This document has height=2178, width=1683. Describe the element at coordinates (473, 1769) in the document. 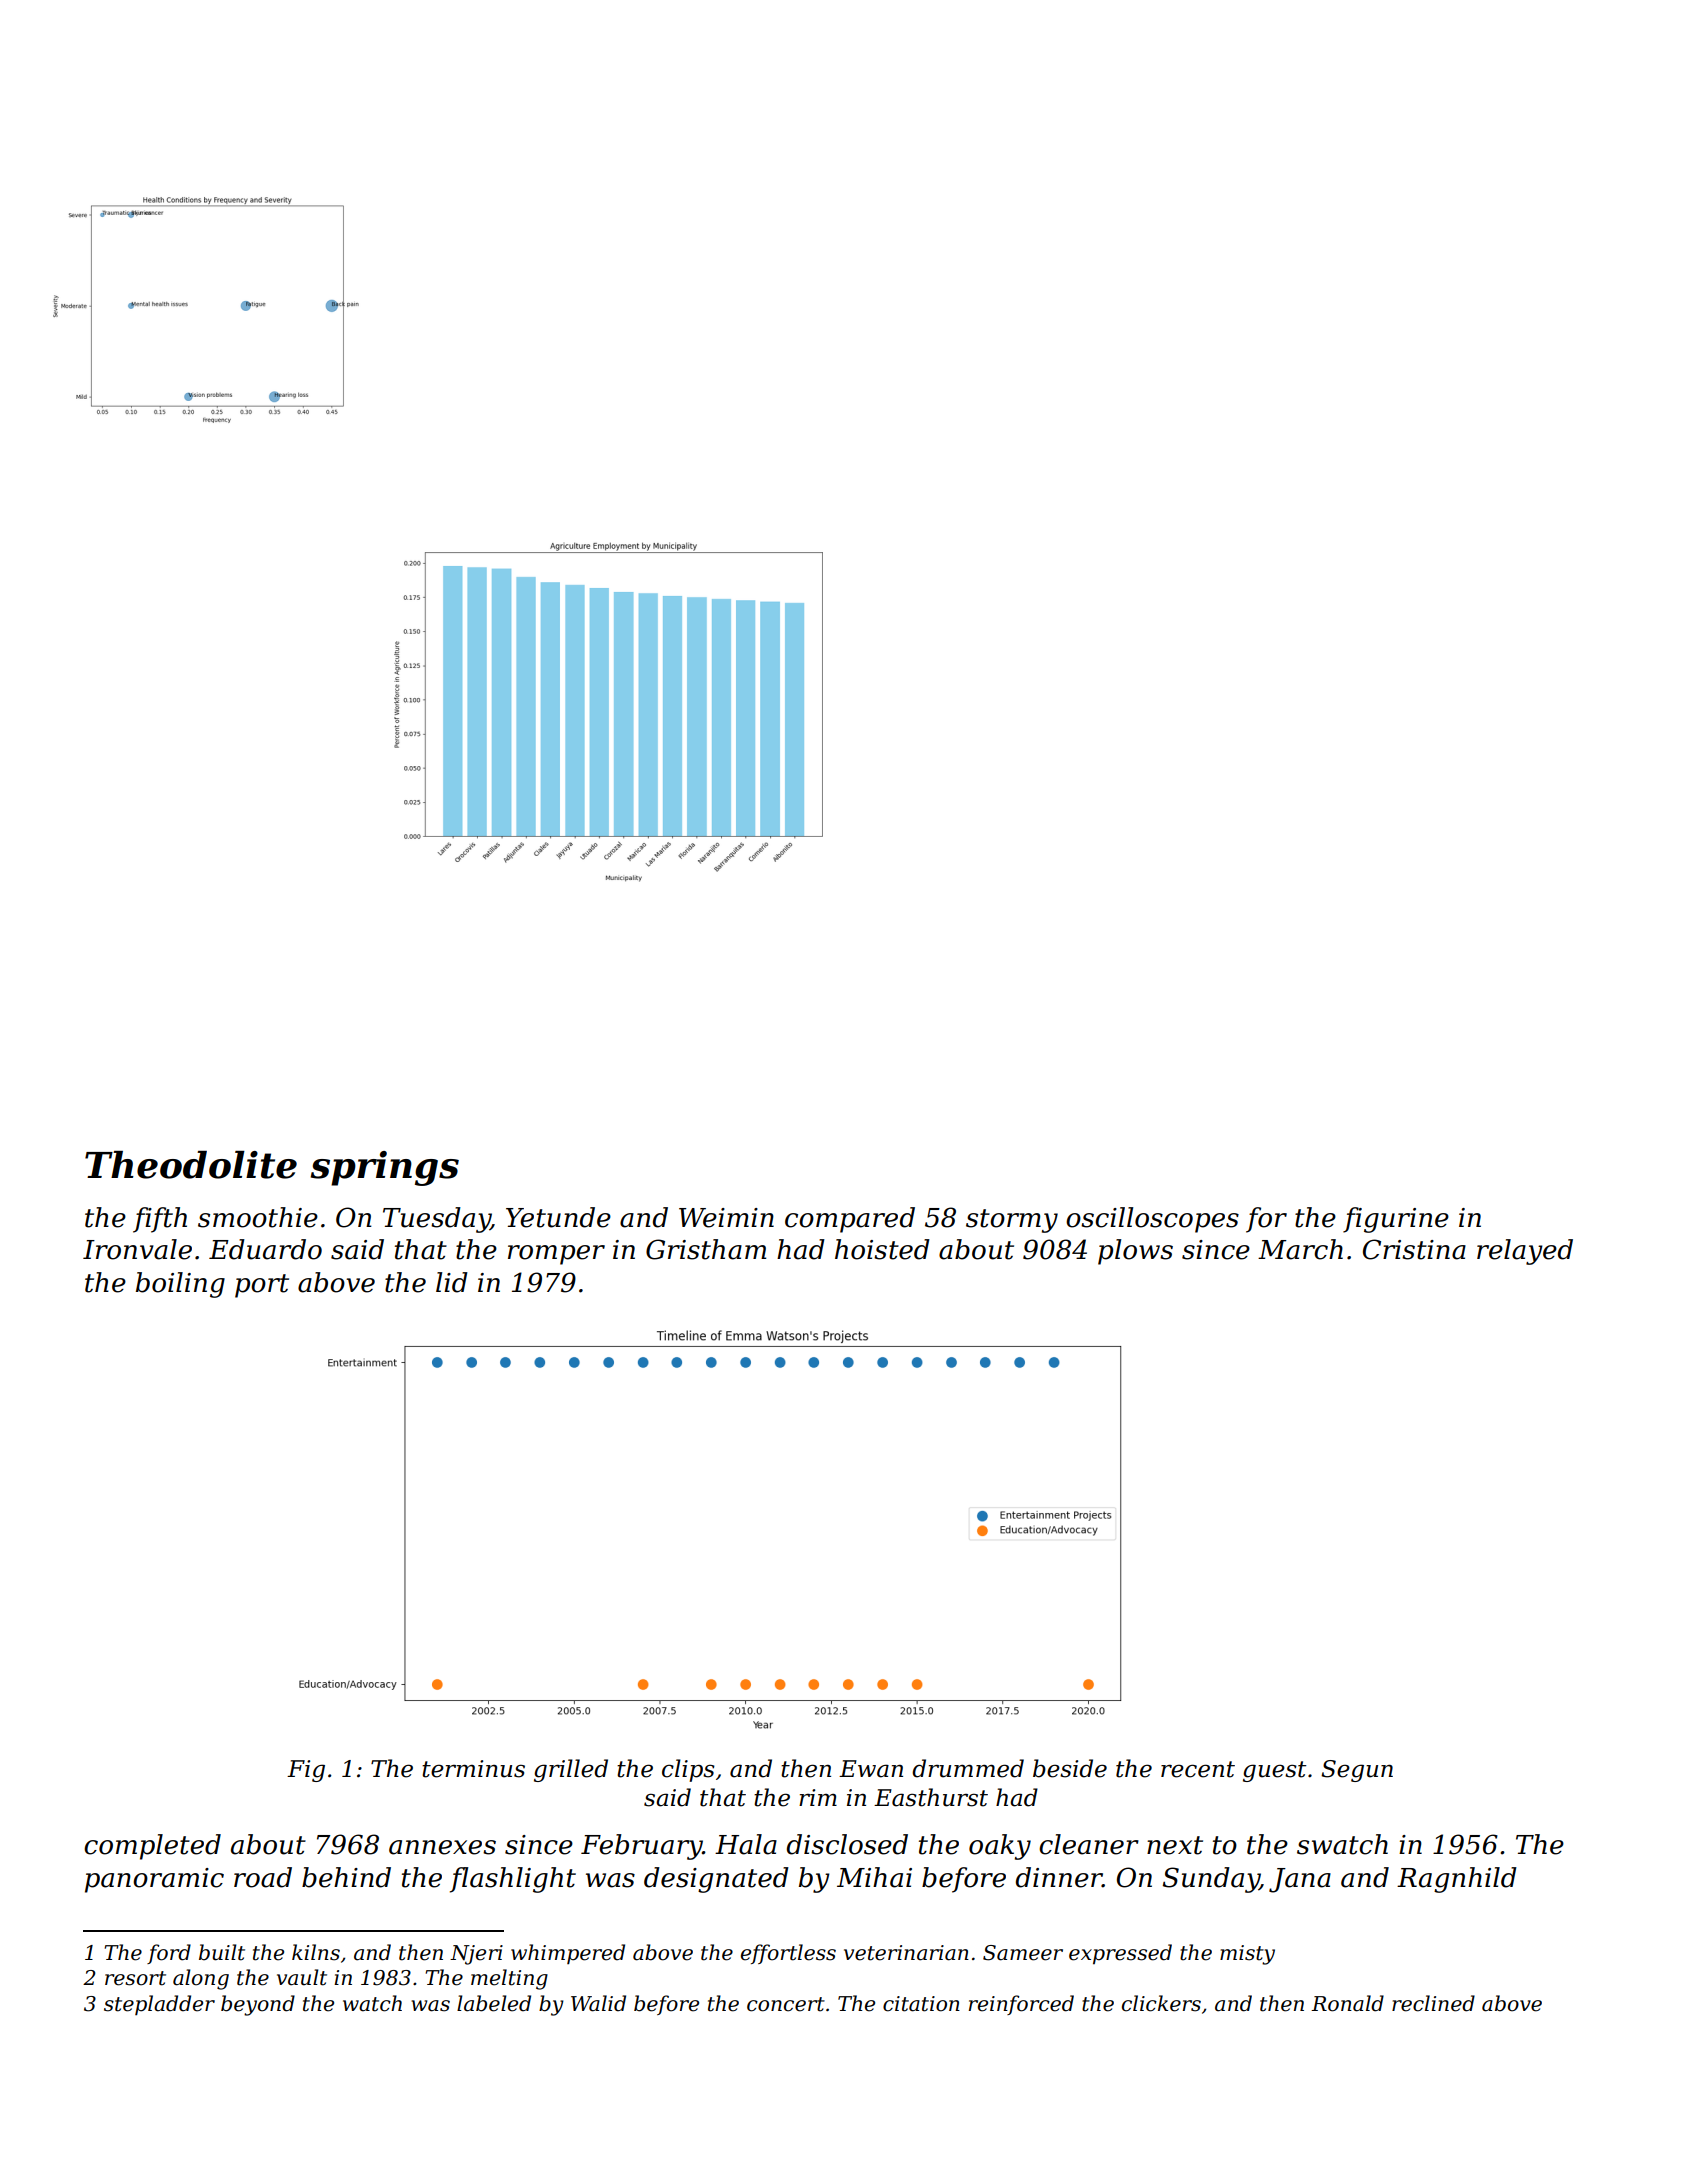

I see `terminus` at that location.
